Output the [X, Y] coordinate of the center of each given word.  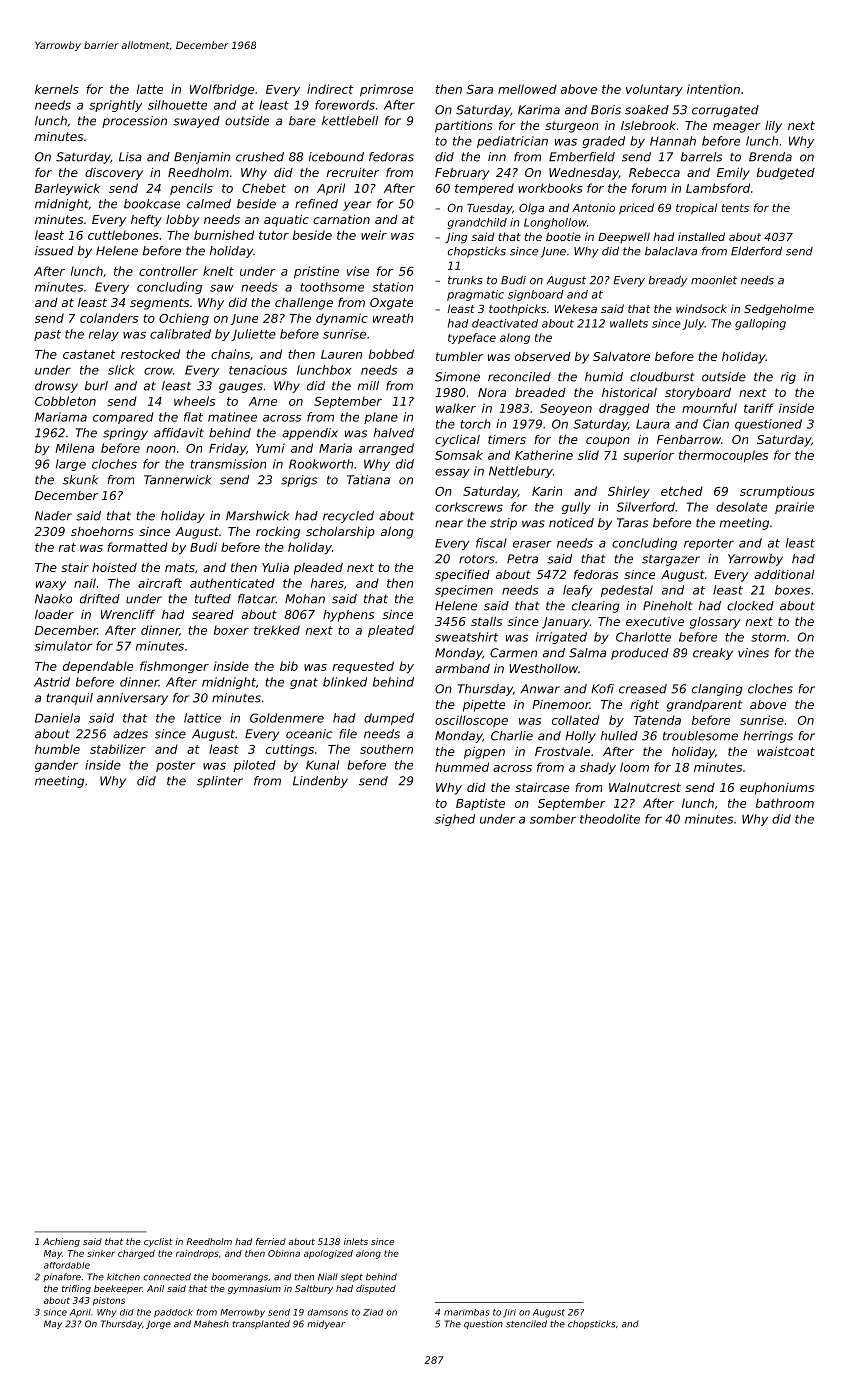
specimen [464, 591]
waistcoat [786, 751]
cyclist [158, 1242]
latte [150, 89]
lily [773, 127]
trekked [277, 630]
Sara [480, 89]
